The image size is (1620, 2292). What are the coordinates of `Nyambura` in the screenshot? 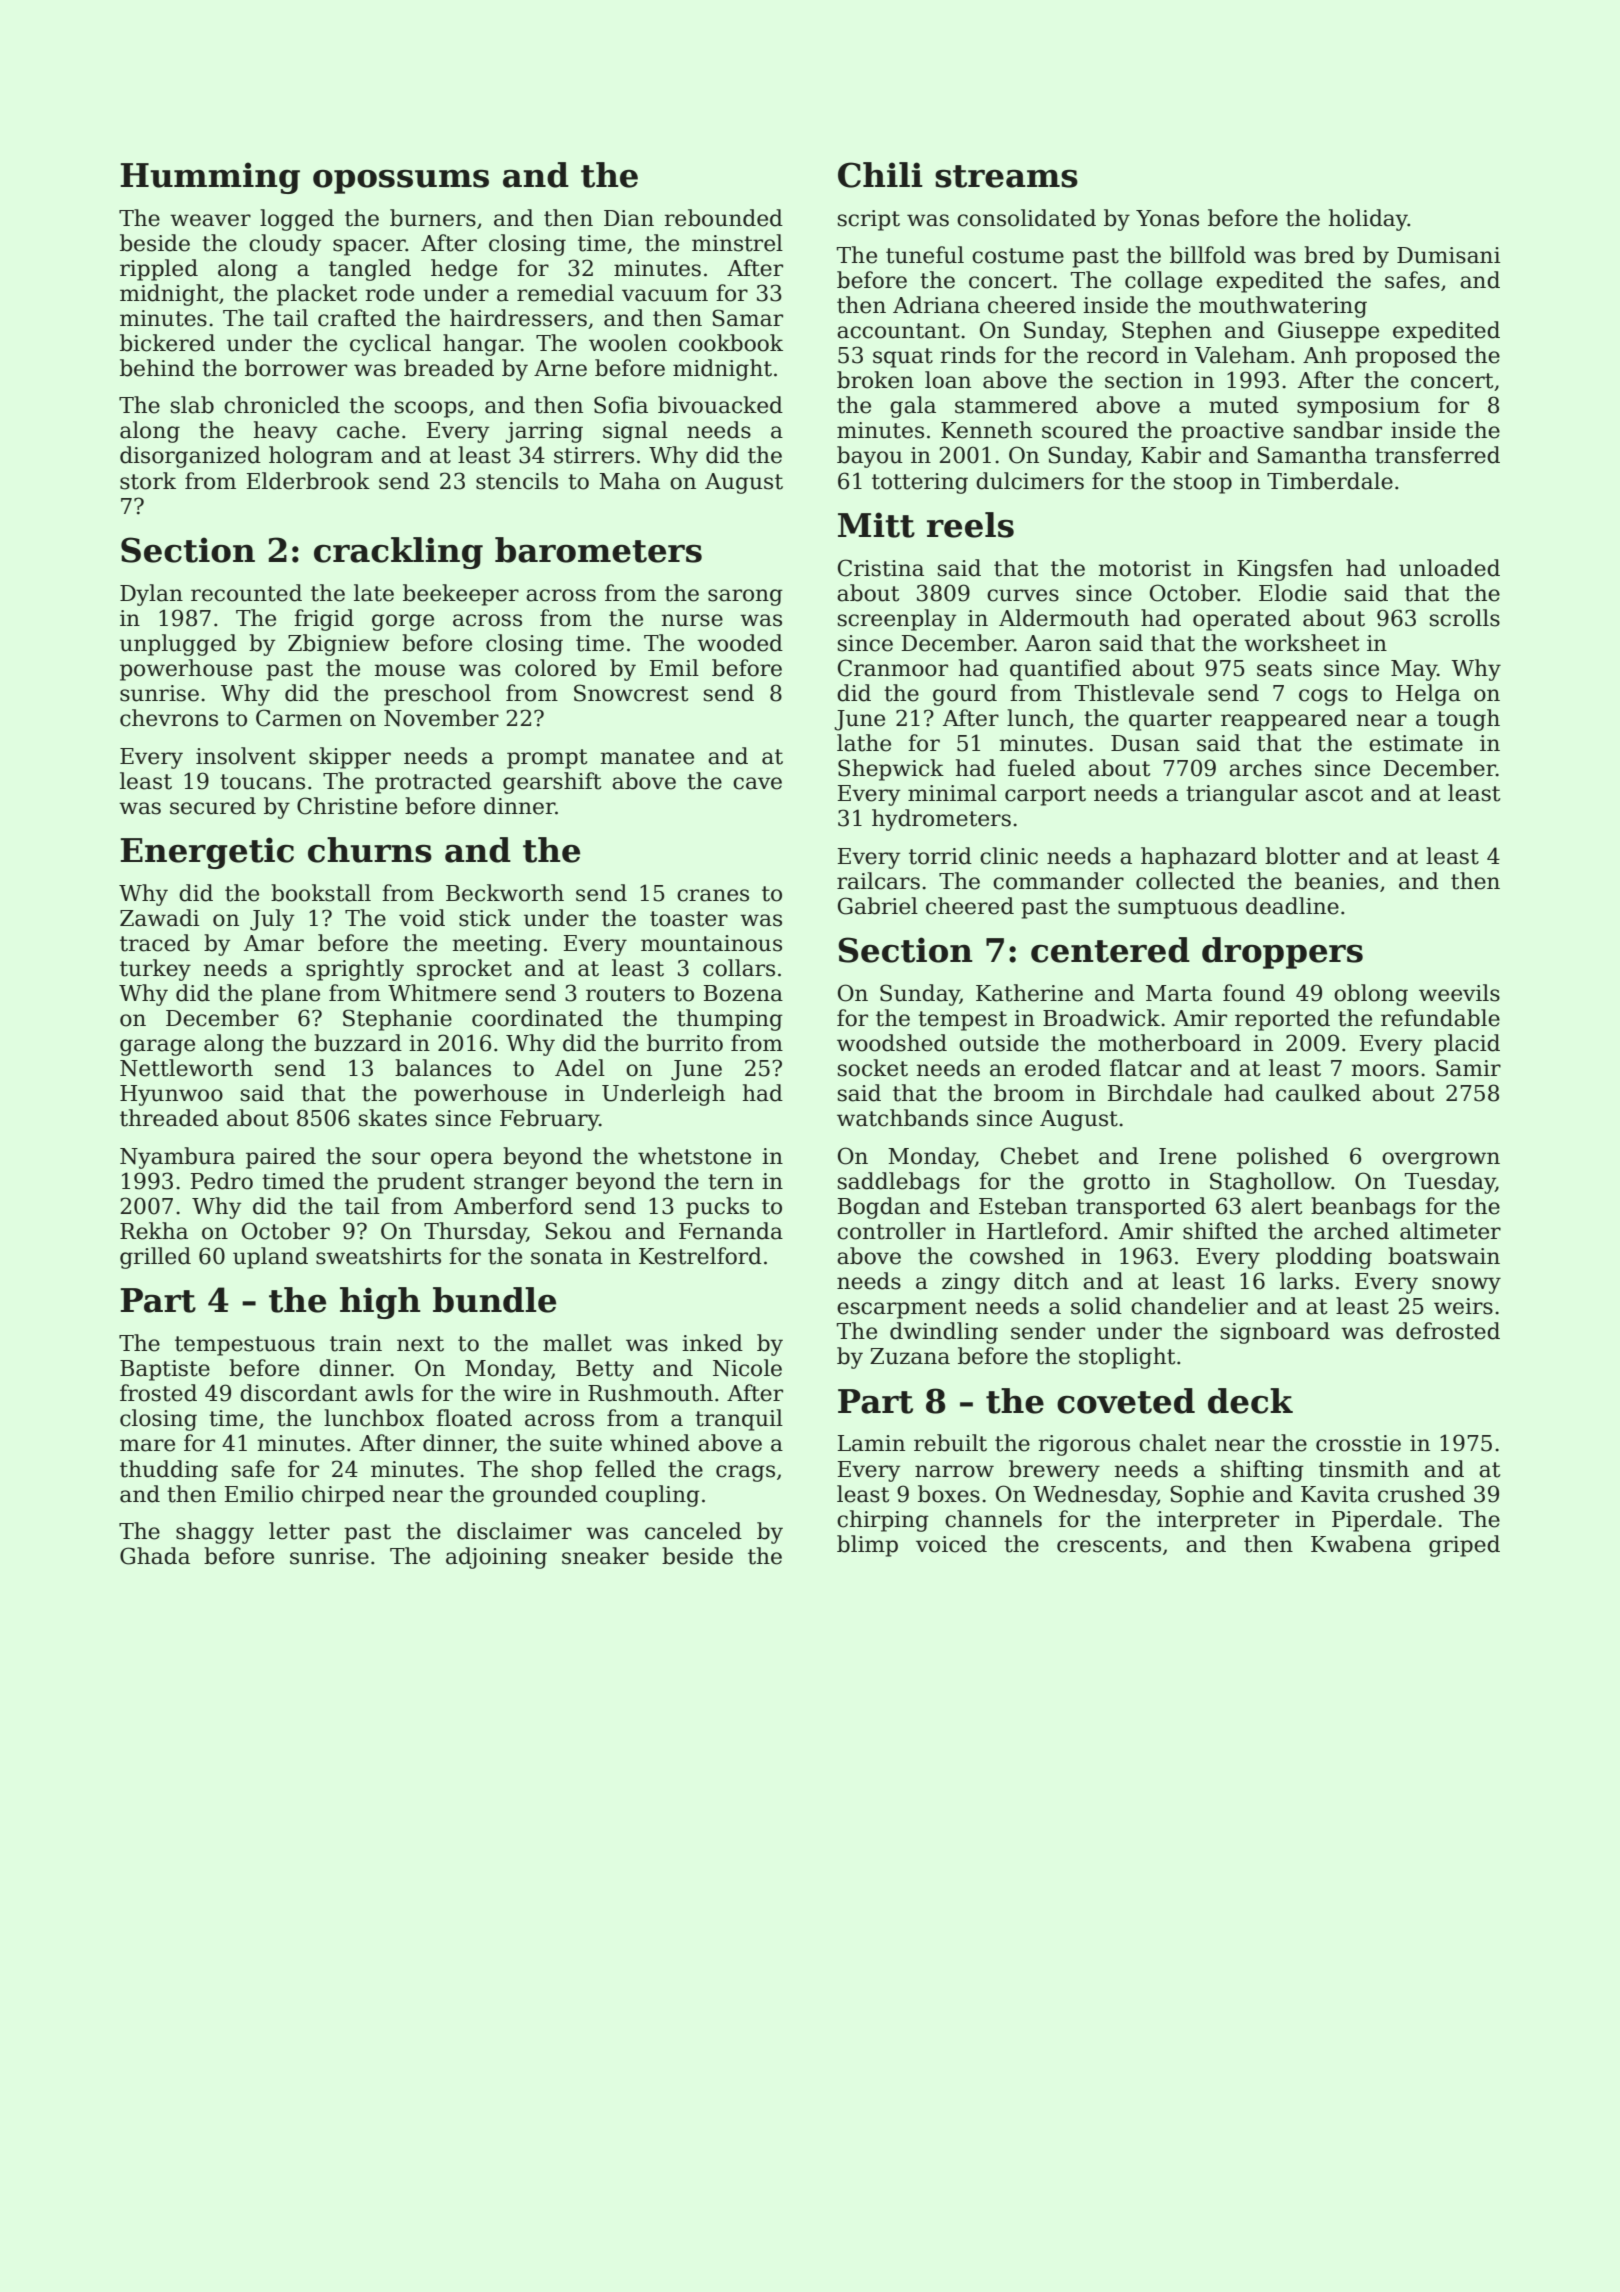 It's located at (177, 1158).
